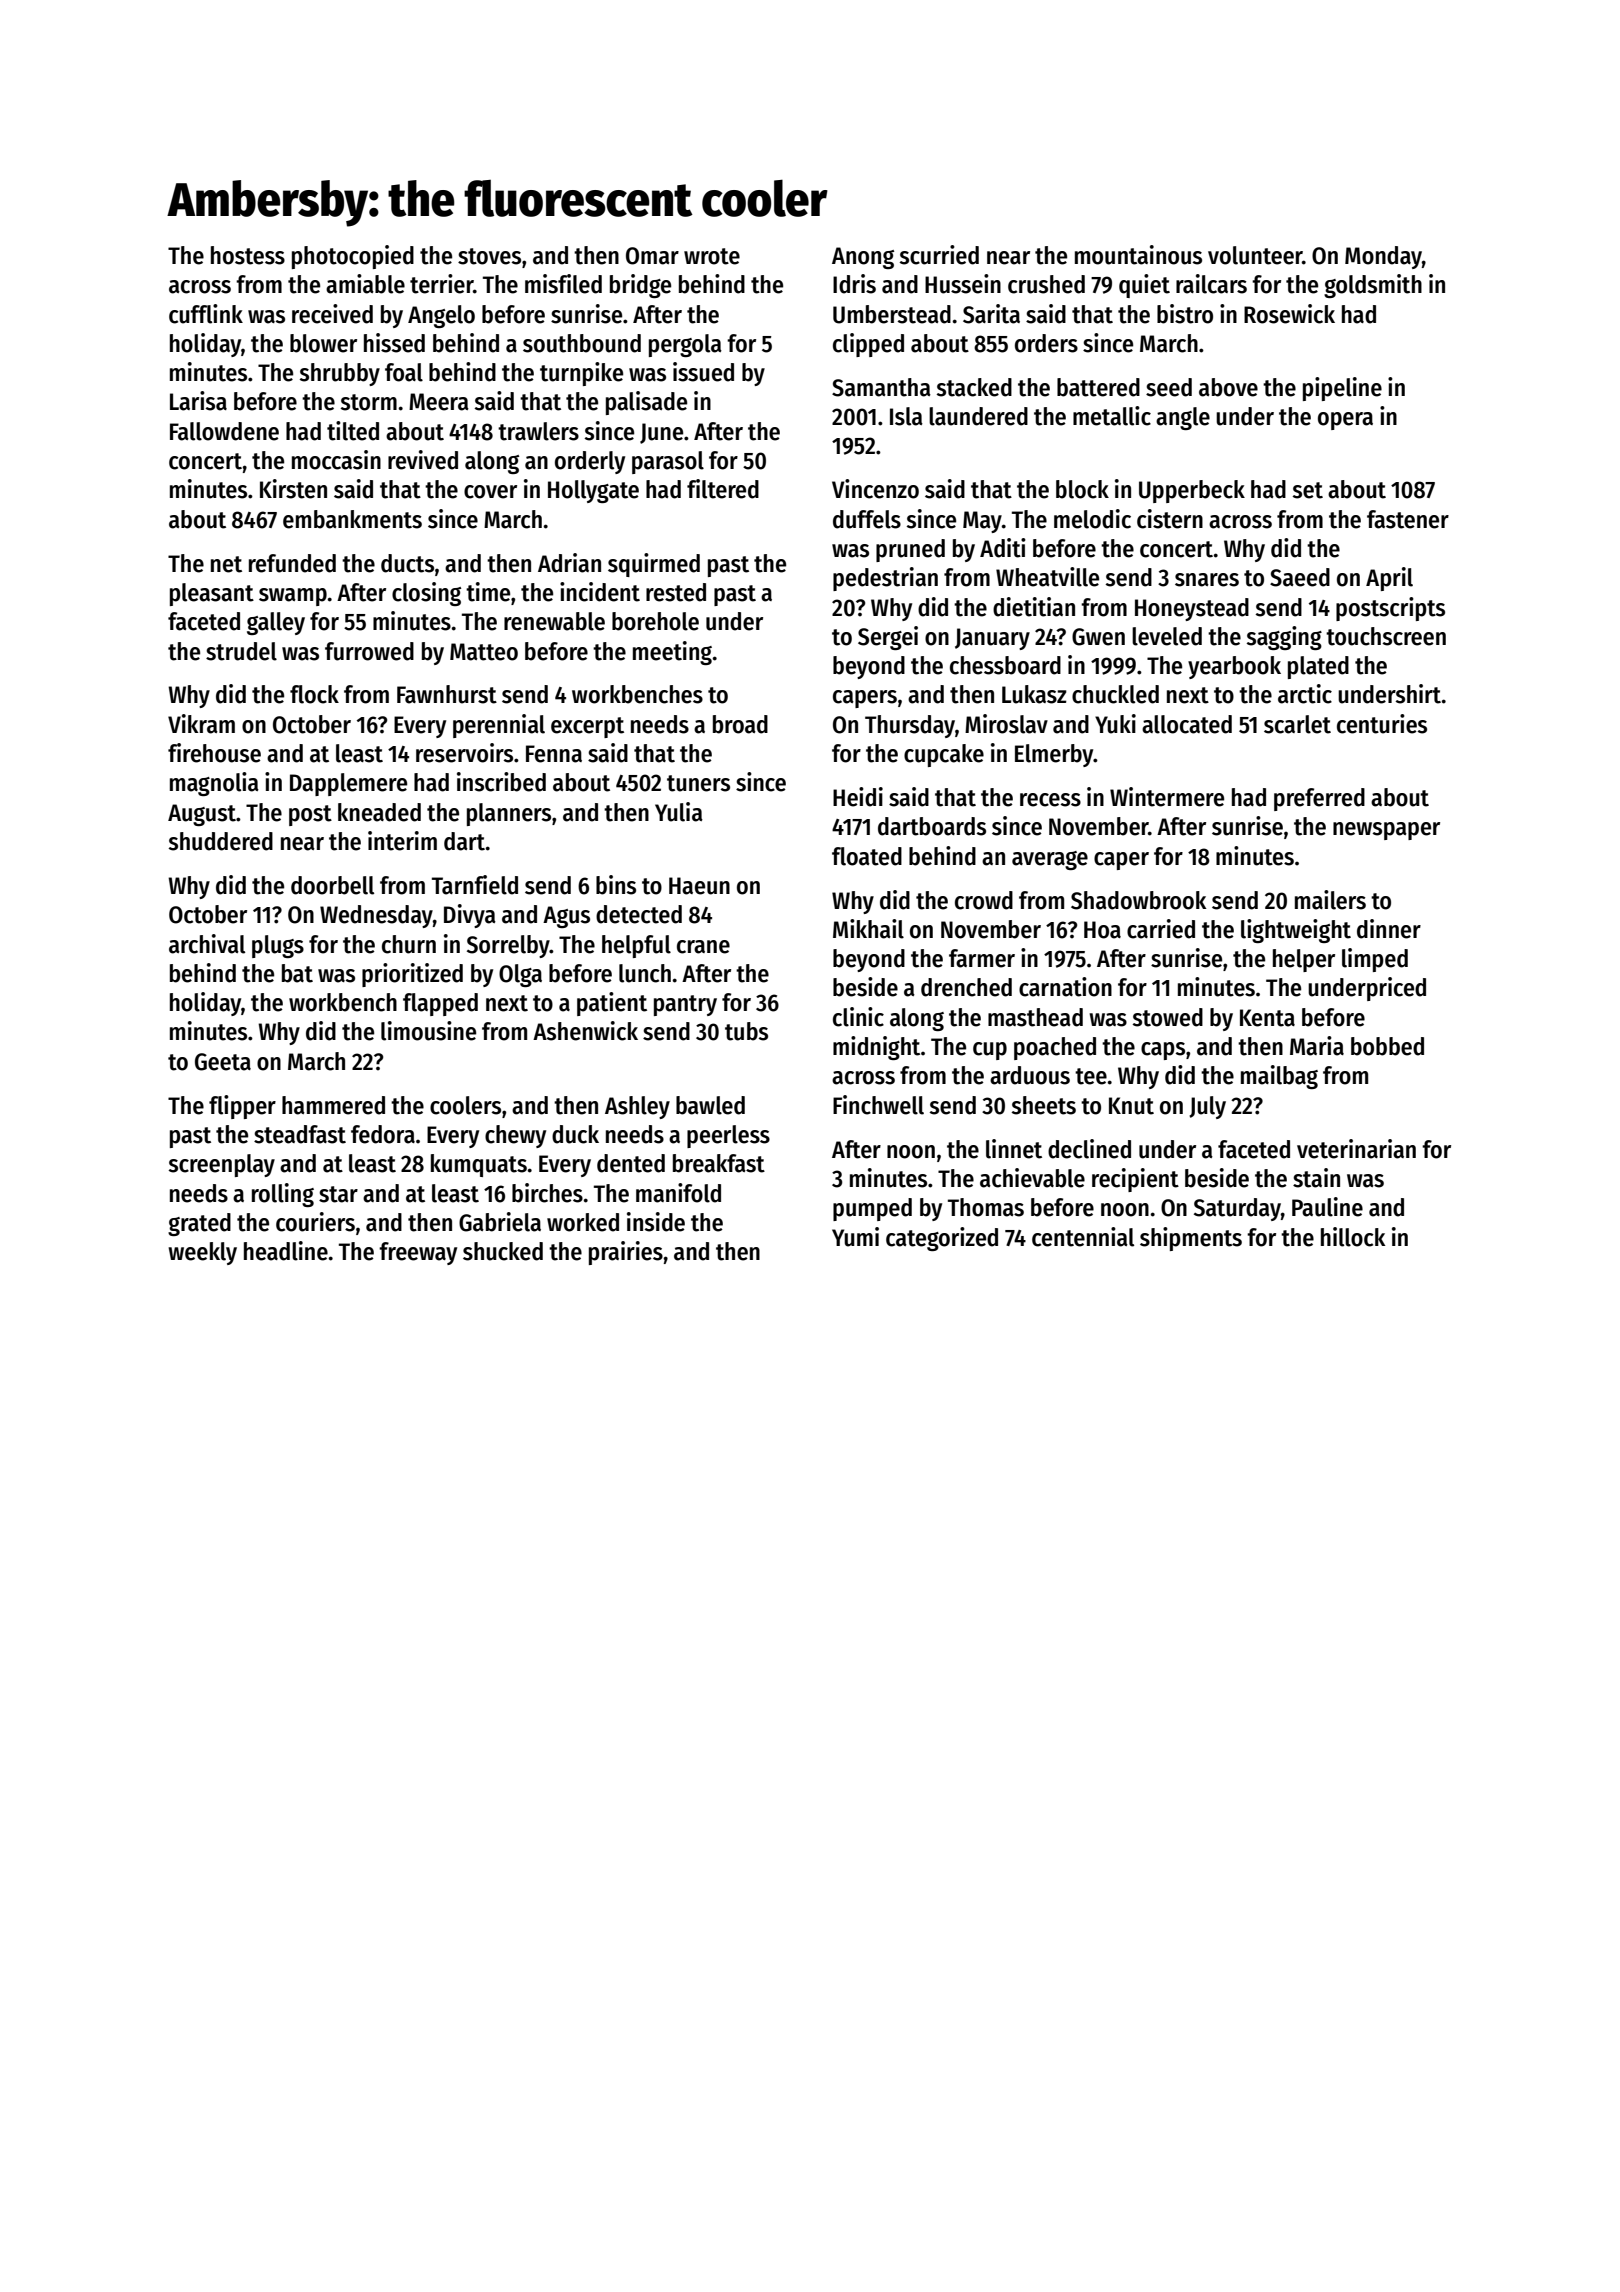 Image resolution: width=1620 pixels, height=2292 pixels. What do you see at coordinates (202, 1253) in the screenshot?
I see `weekly` at bounding box center [202, 1253].
